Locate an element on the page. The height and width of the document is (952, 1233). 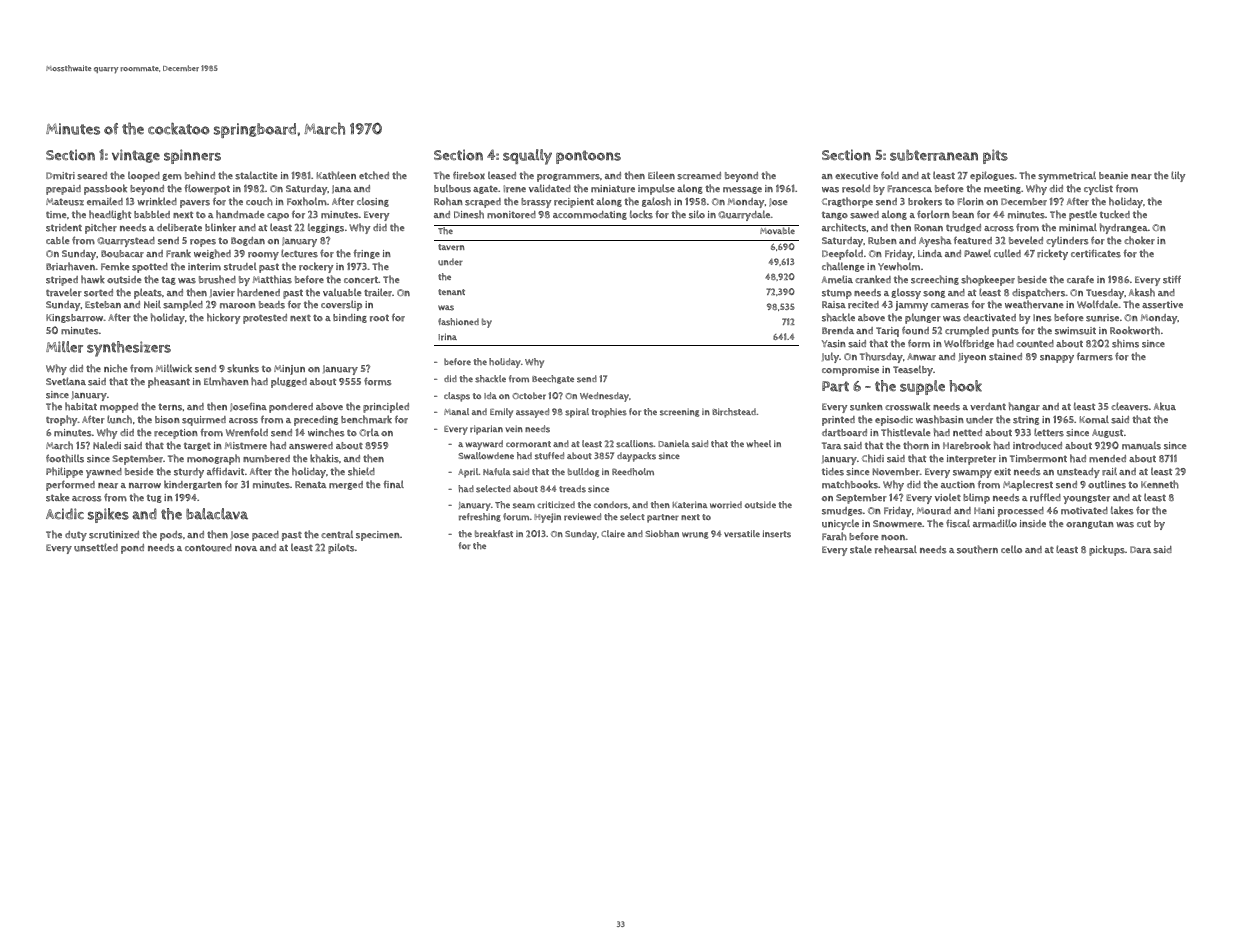
Komal is located at coordinates (1094, 419).
